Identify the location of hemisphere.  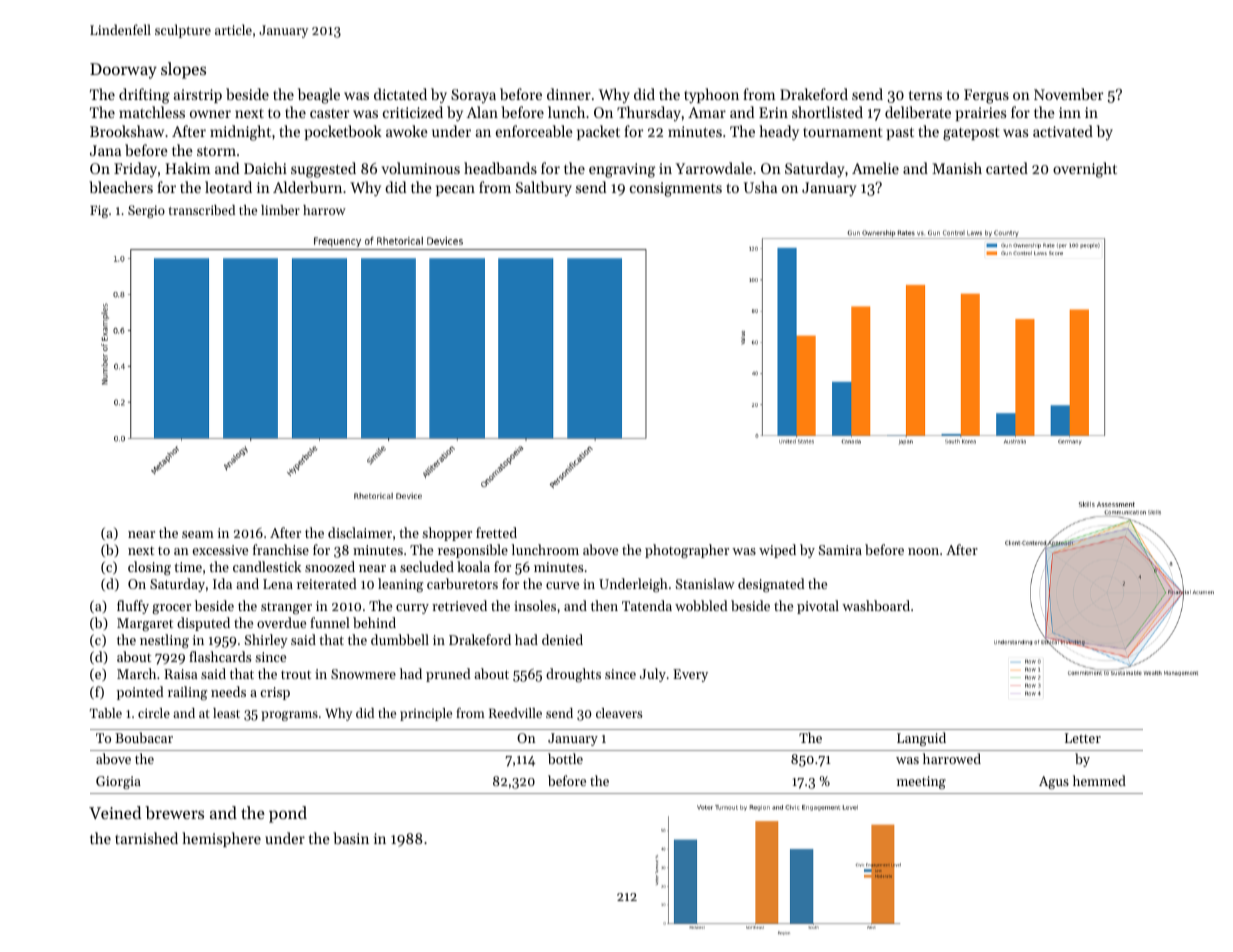
(221, 839).
